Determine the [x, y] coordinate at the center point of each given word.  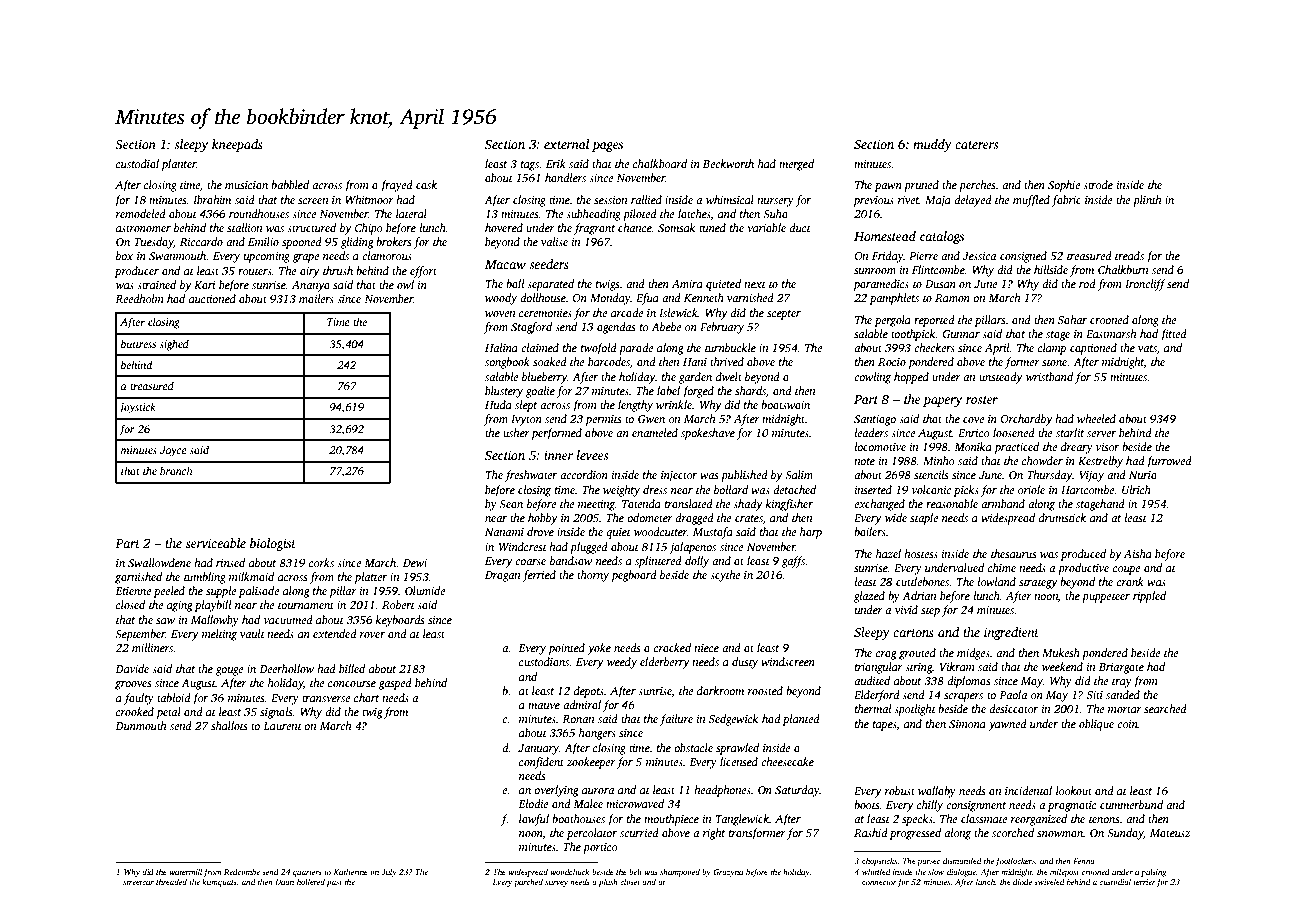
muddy [932, 145]
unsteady [1001, 378]
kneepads [237, 145]
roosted [765, 690]
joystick [137, 408]
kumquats [219, 883]
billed [352, 668]
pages [607, 147]
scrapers [963, 697]
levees [592, 455]
